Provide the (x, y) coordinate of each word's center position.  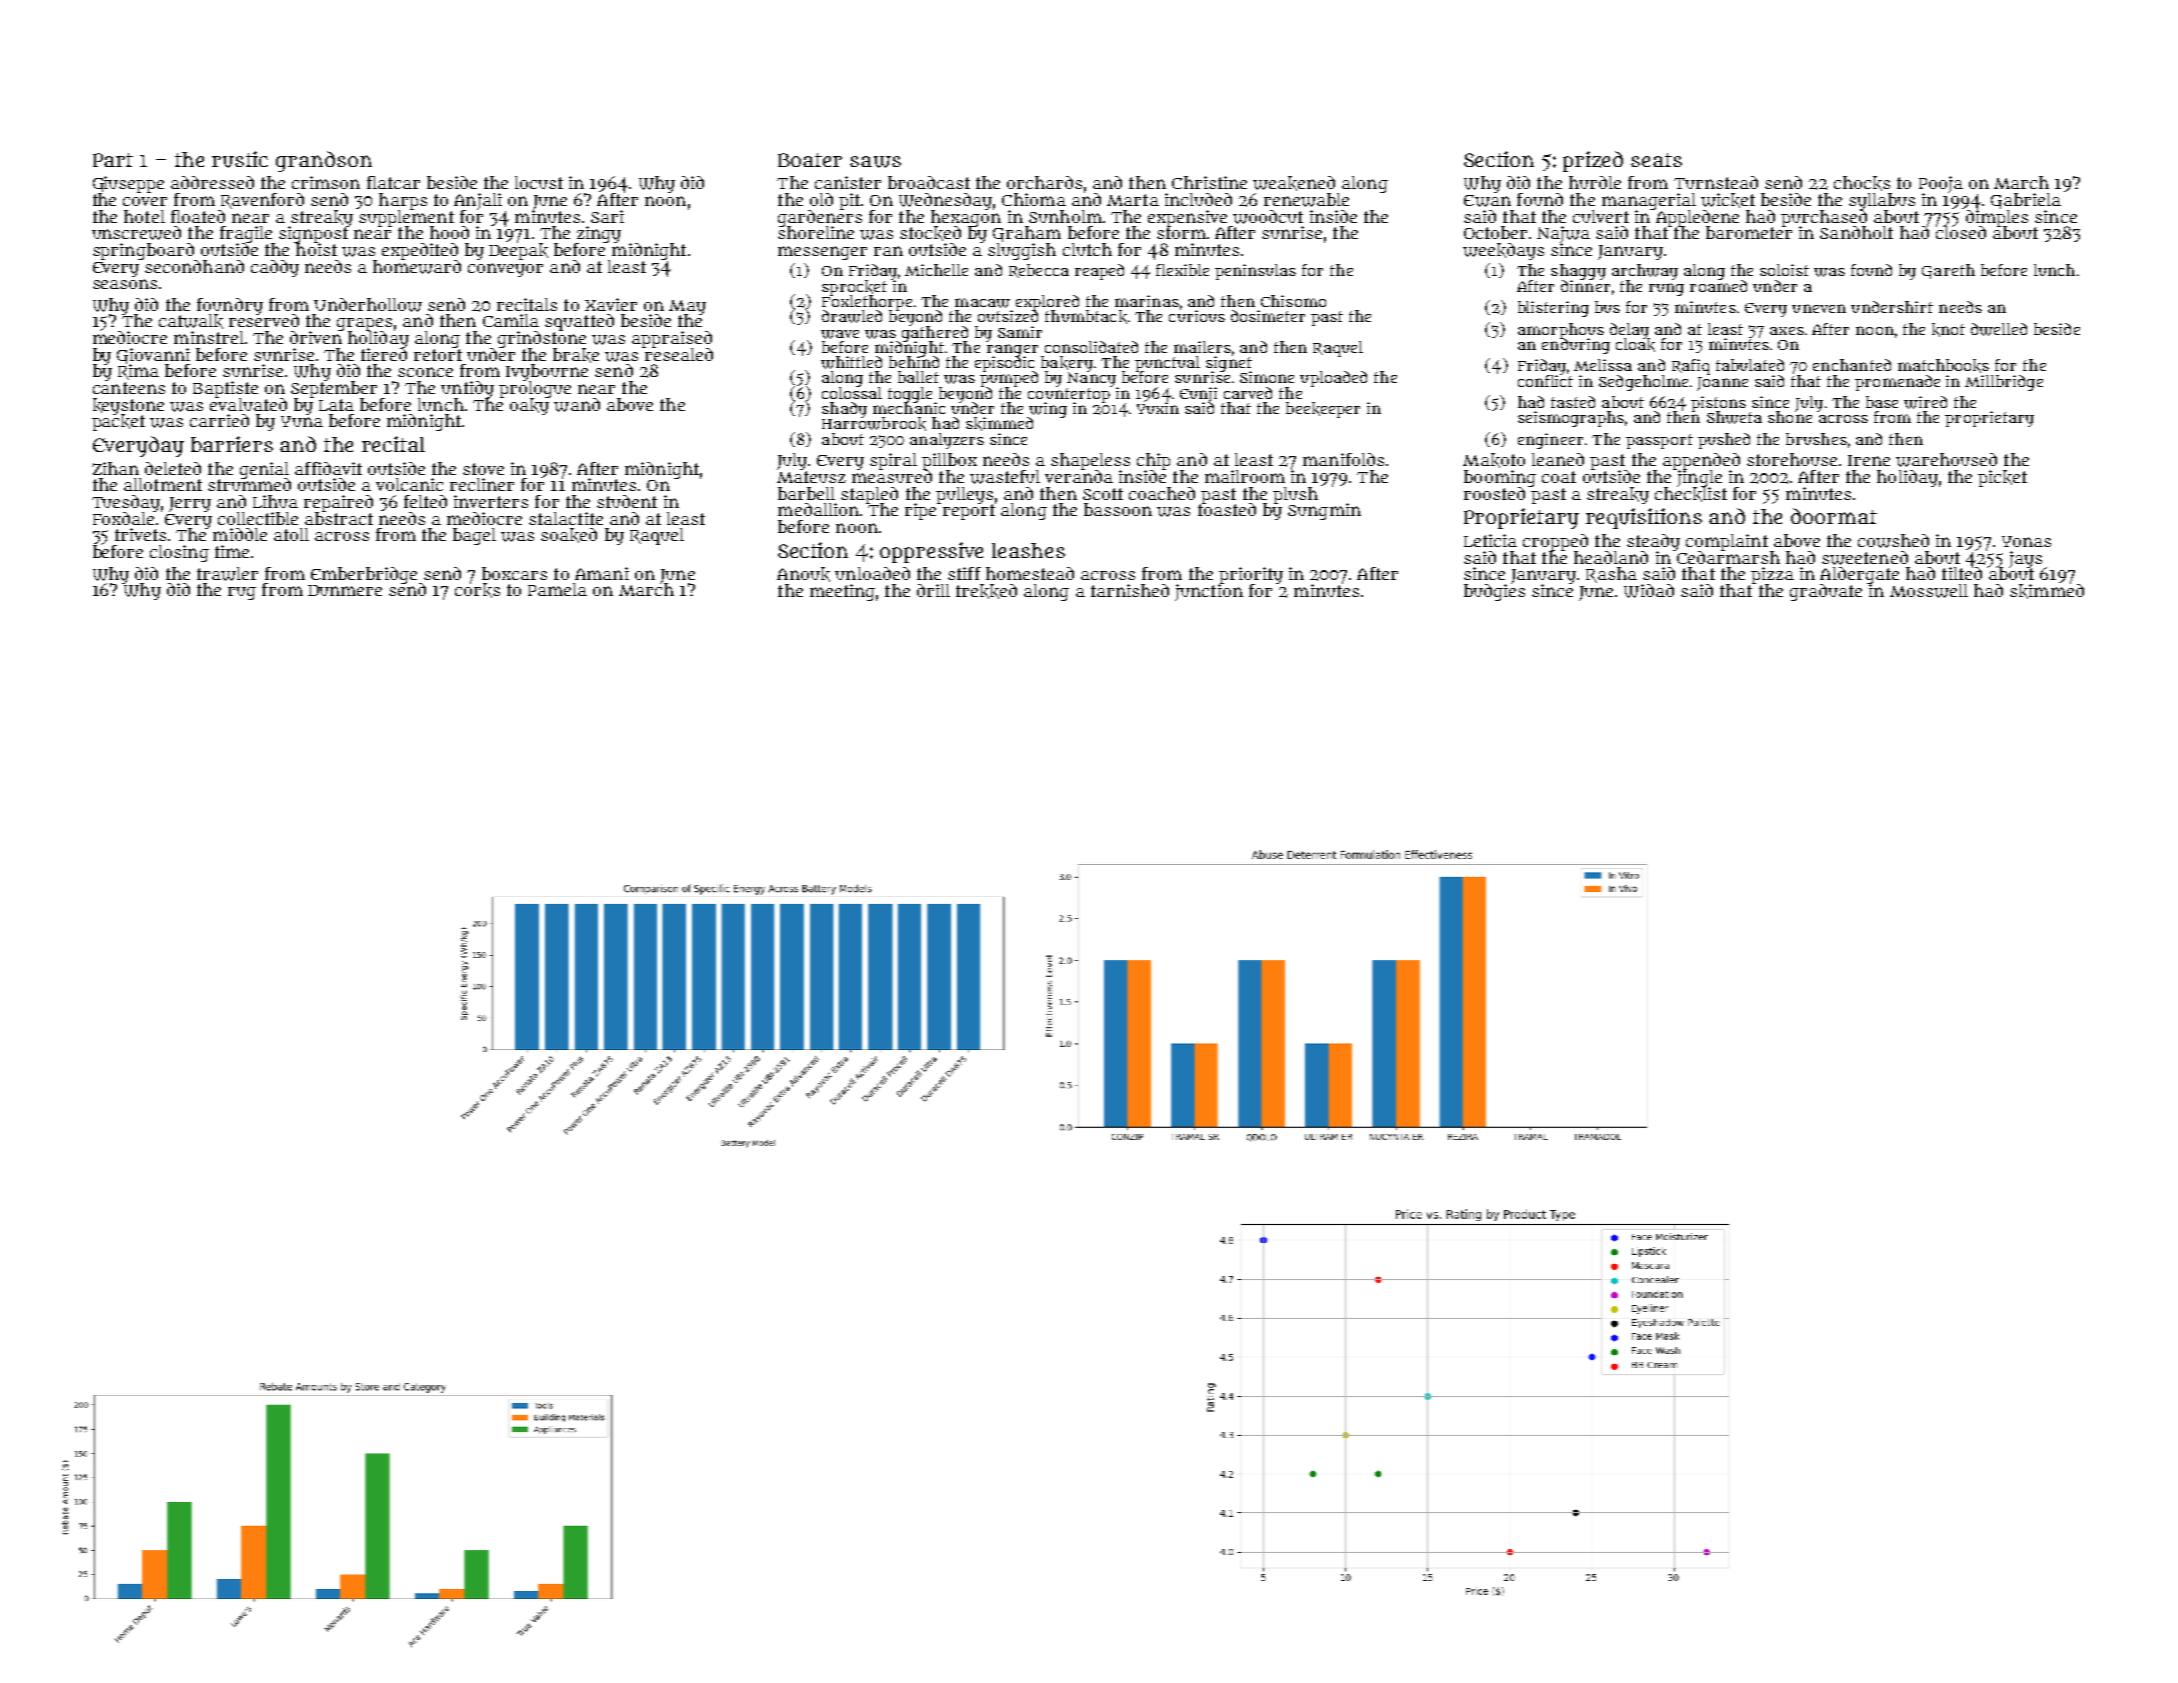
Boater (810, 160)
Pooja (1941, 184)
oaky (529, 406)
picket (2002, 478)
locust (539, 182)
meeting (842, 592)
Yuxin (1158, 408)
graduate (1826, 592)
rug (242, 593)
